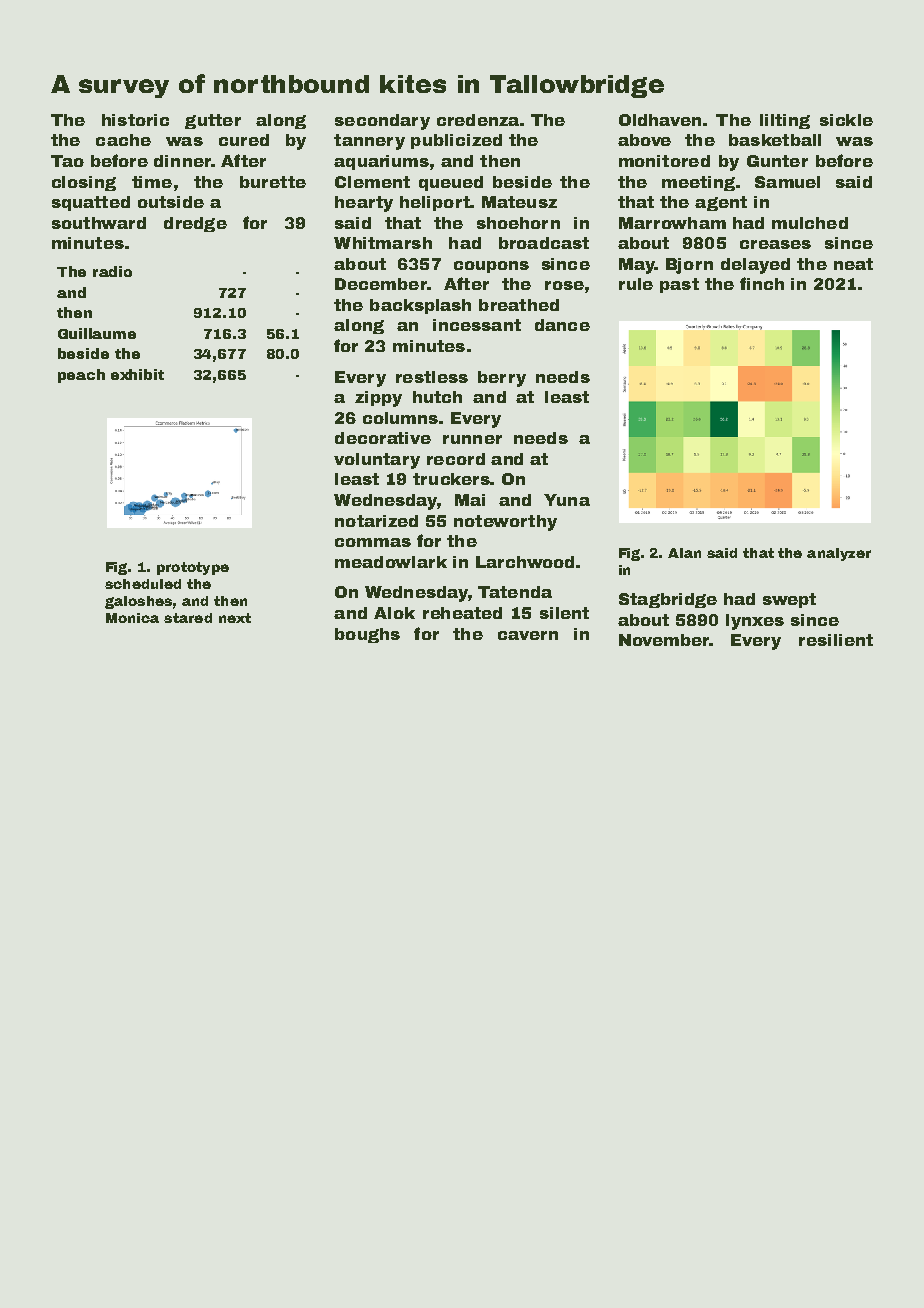  What do you see at coordinates (195, 224) in the document?
I see `dredge` at bounding box center [195, 224].
